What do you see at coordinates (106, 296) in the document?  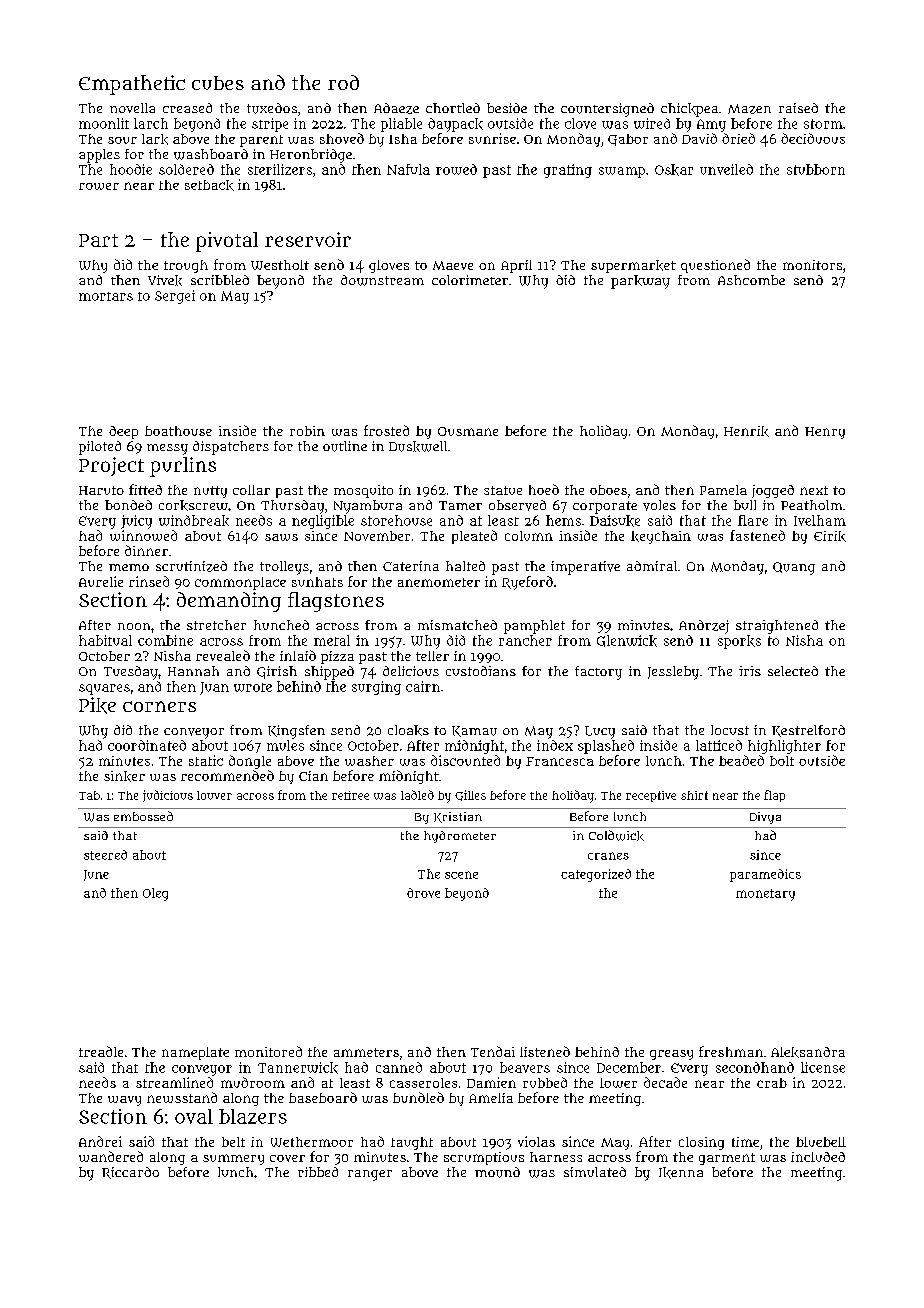 I see `mortars` at bounding box center [106, 296].
